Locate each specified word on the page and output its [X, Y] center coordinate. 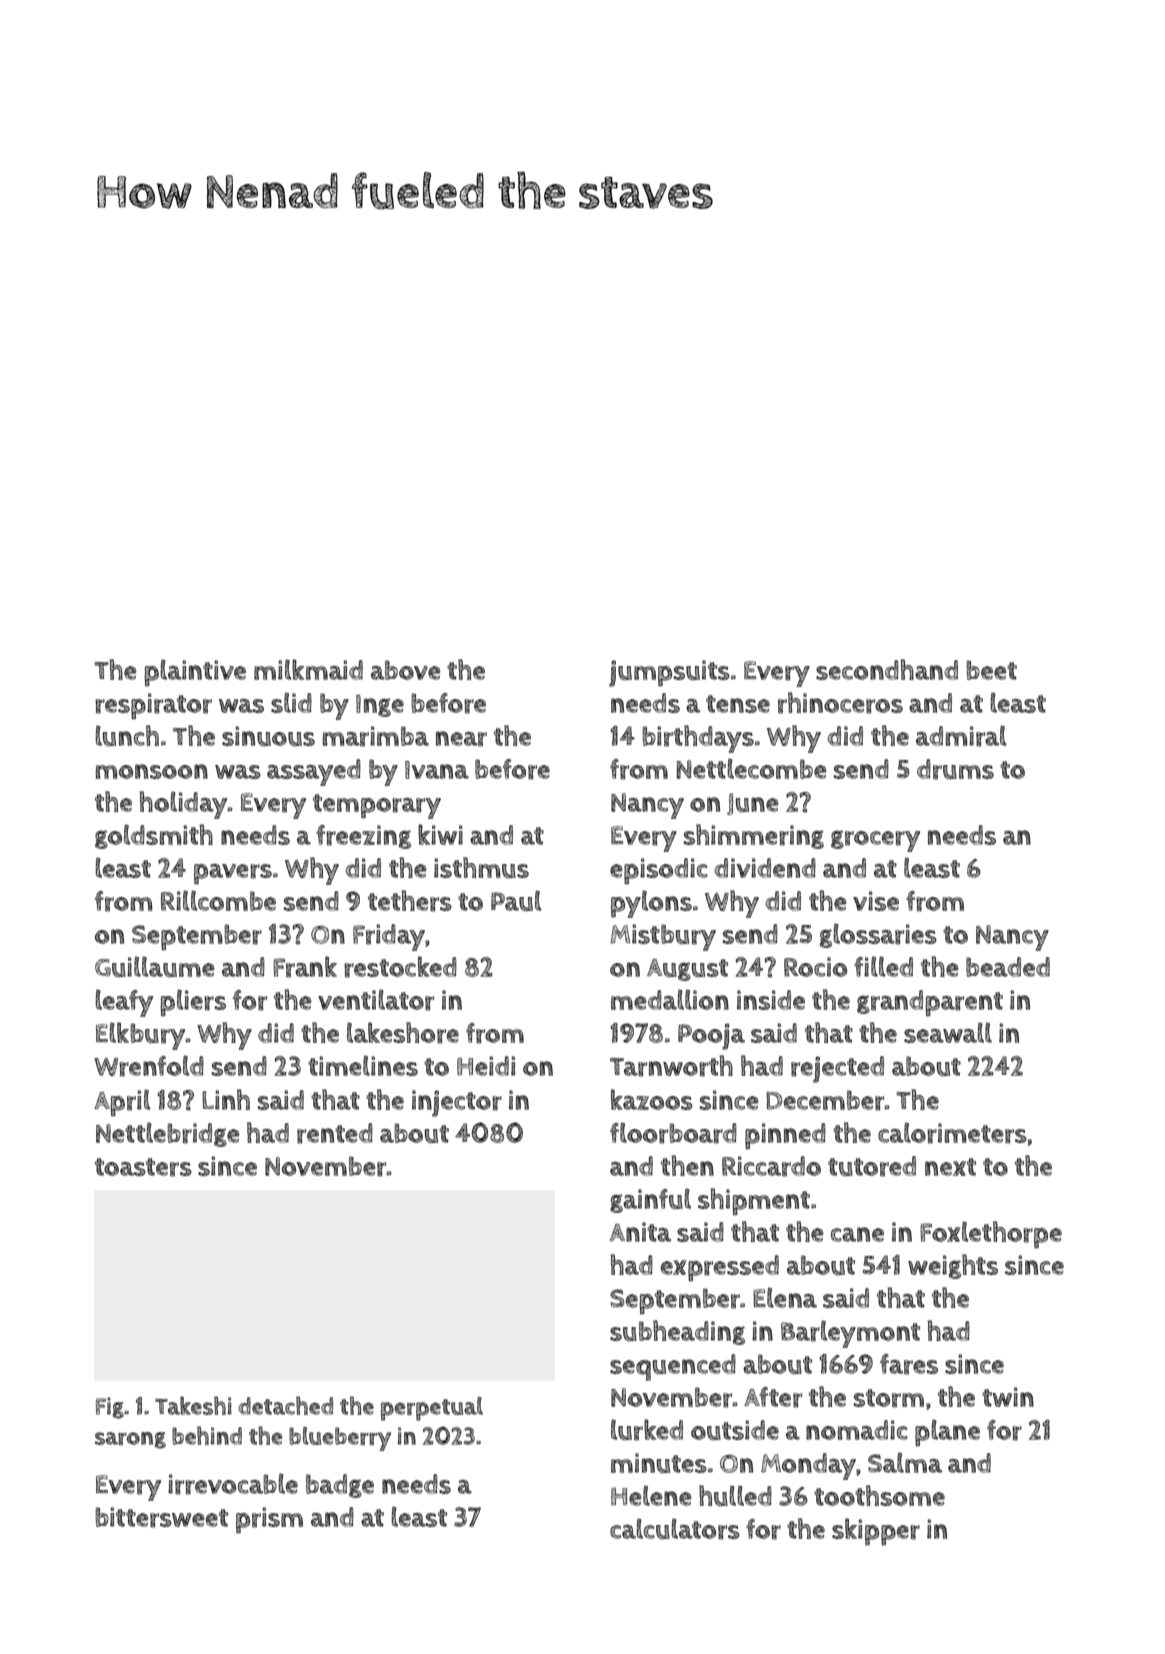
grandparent [930, 1003]
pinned [785, 1136]
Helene [651, 1495]
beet [991, 670]
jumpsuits [669, 673]
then [687, 1165]
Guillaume [155, 967]
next [950, 1167]
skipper [876, 1532]
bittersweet [161, 1517]
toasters [143, 1167]
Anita [640, 1232]
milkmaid [308, 669]
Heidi [486, 1066]
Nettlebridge [168, 1134]
